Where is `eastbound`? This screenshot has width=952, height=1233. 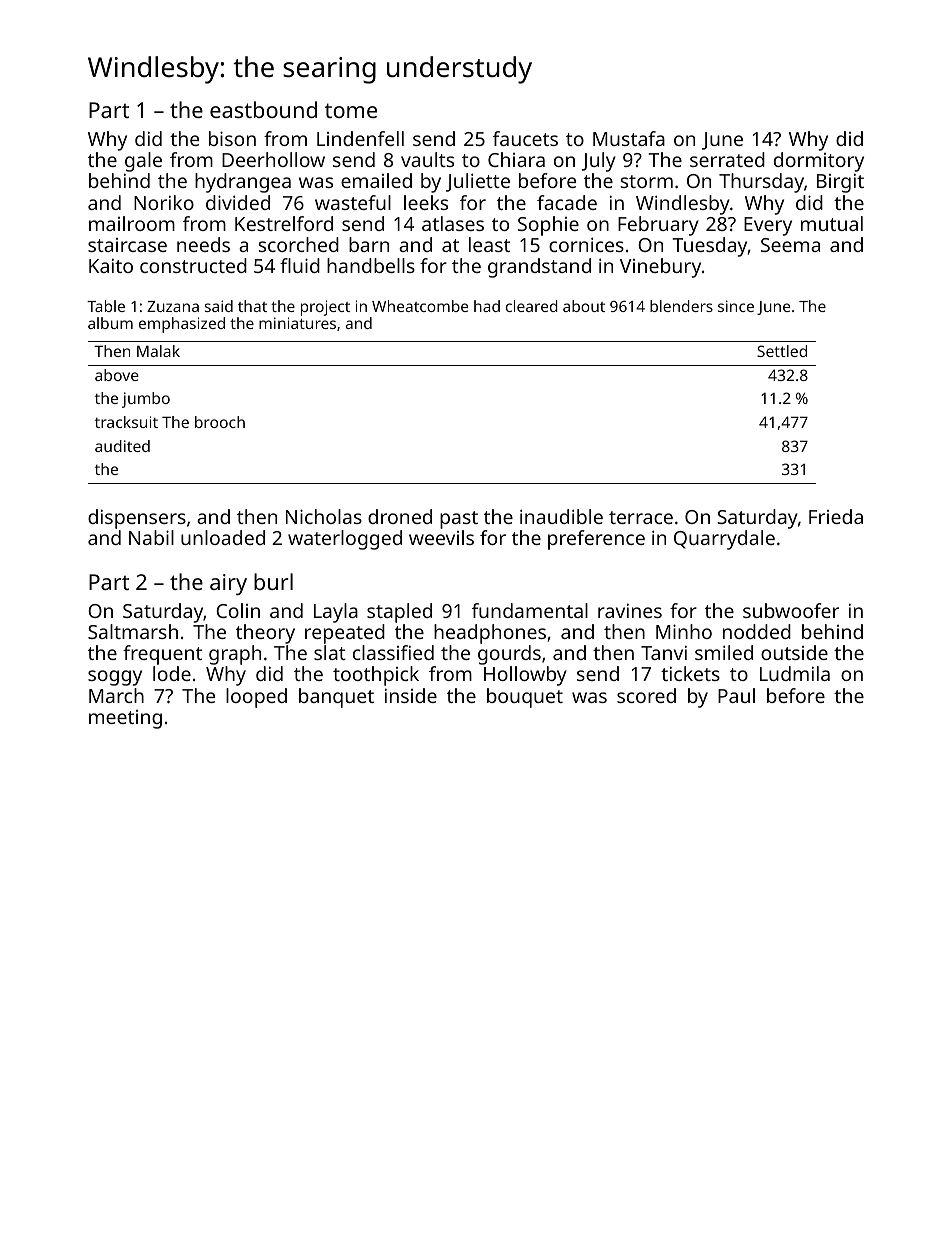
eastbound is located at coordinates (263, 109).
